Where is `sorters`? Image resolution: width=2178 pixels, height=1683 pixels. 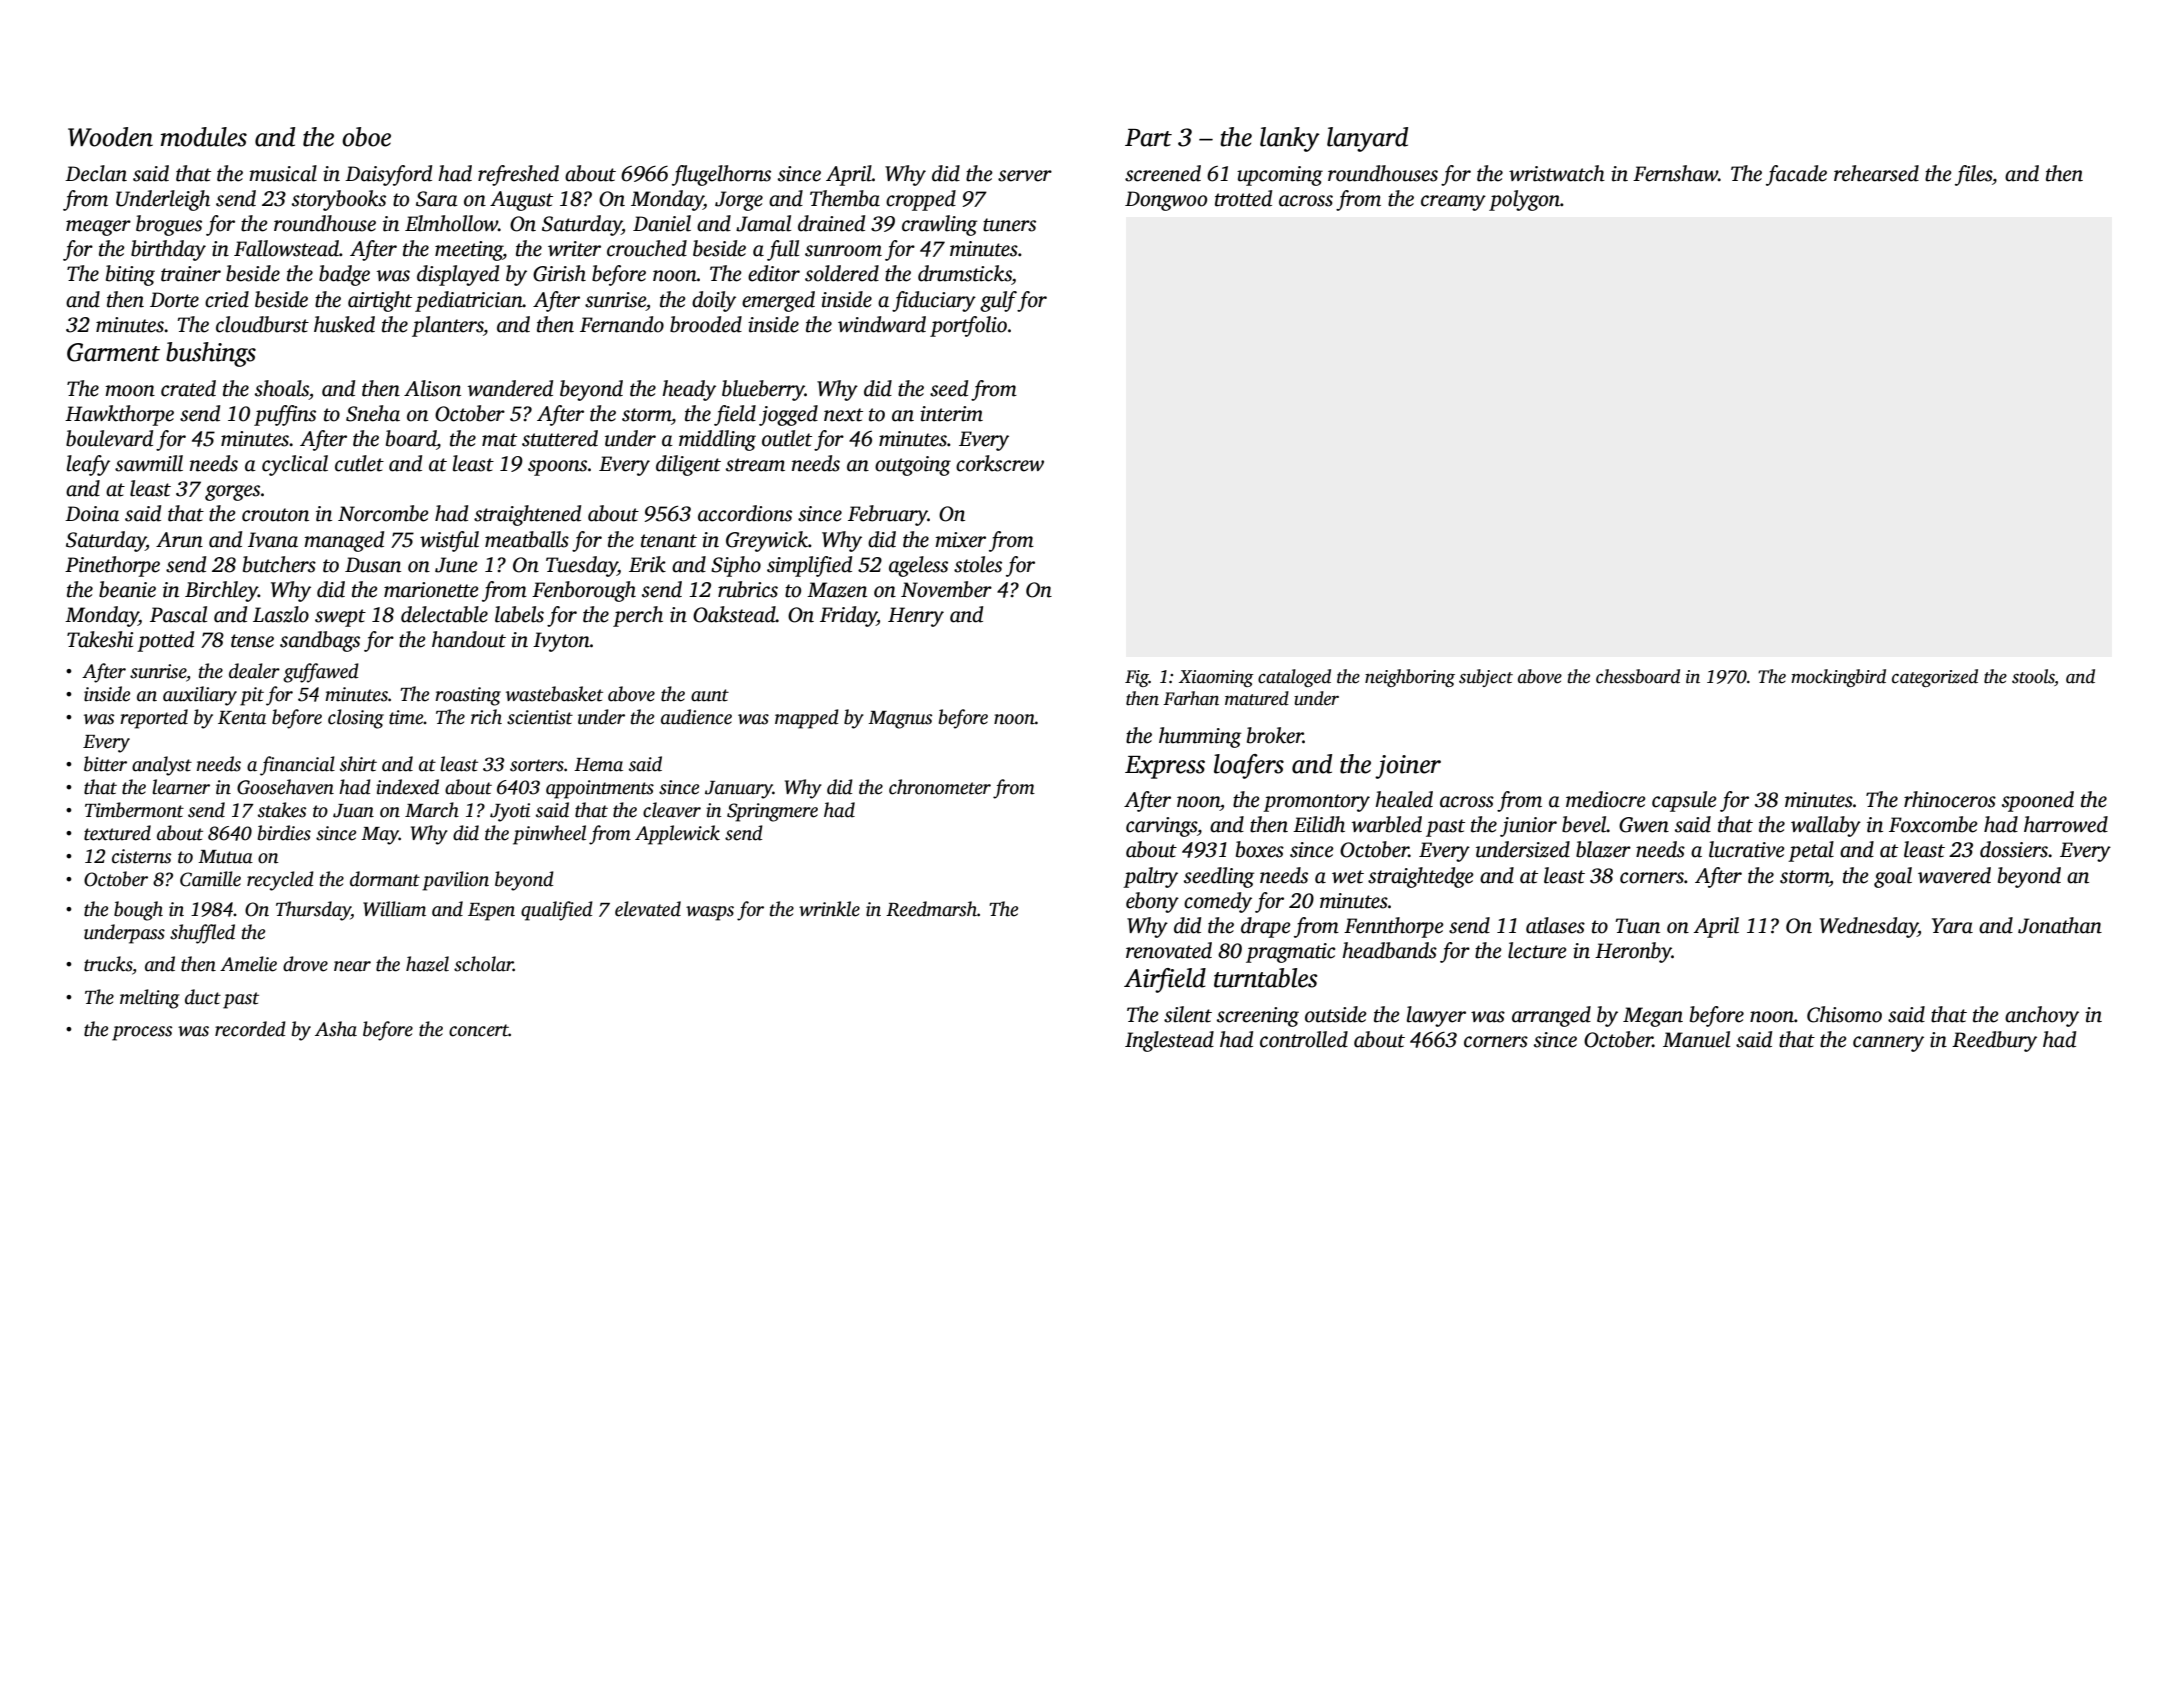 sorters is located at coordinates (537, 765).
